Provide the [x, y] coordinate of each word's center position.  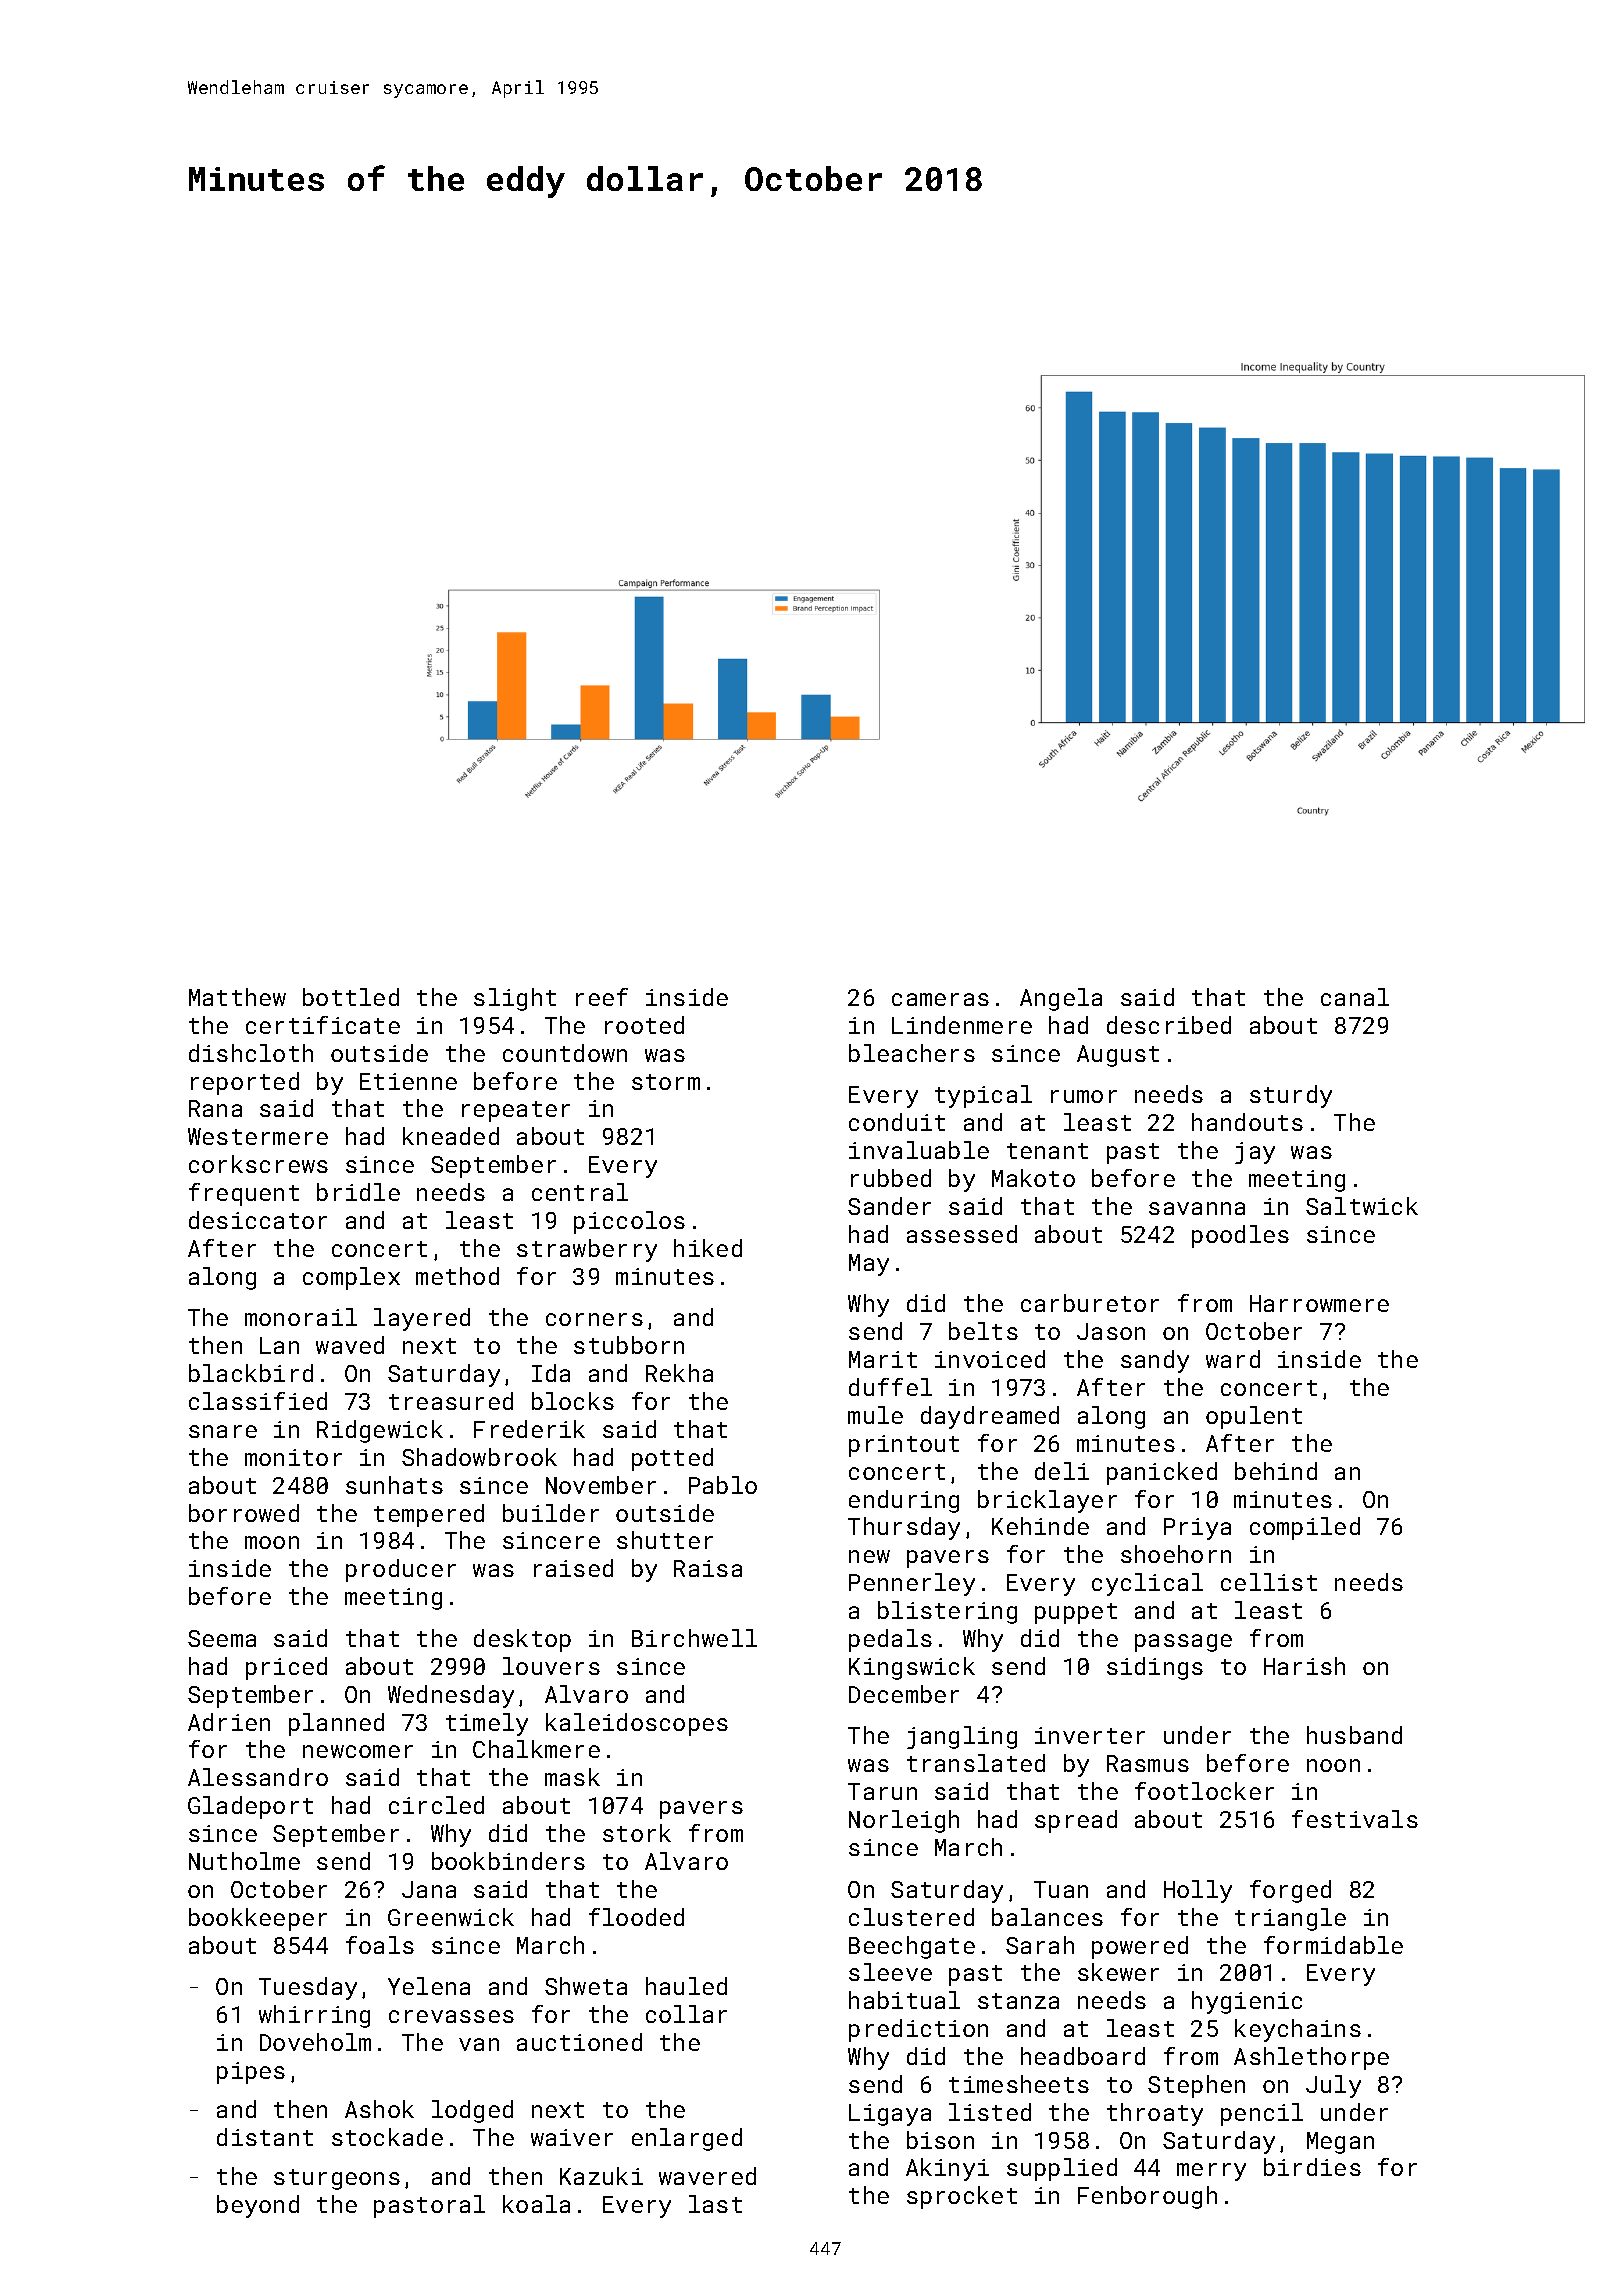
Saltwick [1362, 1206]
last [715, 2204]
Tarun [882, 1791]
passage [1183, 1643]
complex [351, 1278]
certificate [323, 1025]
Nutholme [244, 1861]
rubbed [891, 1178]
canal [1355, 997]
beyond [258, 2206]
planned [336, 1724]
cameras [940, 999]
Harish [1304, 1666]
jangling [962, 1737]
